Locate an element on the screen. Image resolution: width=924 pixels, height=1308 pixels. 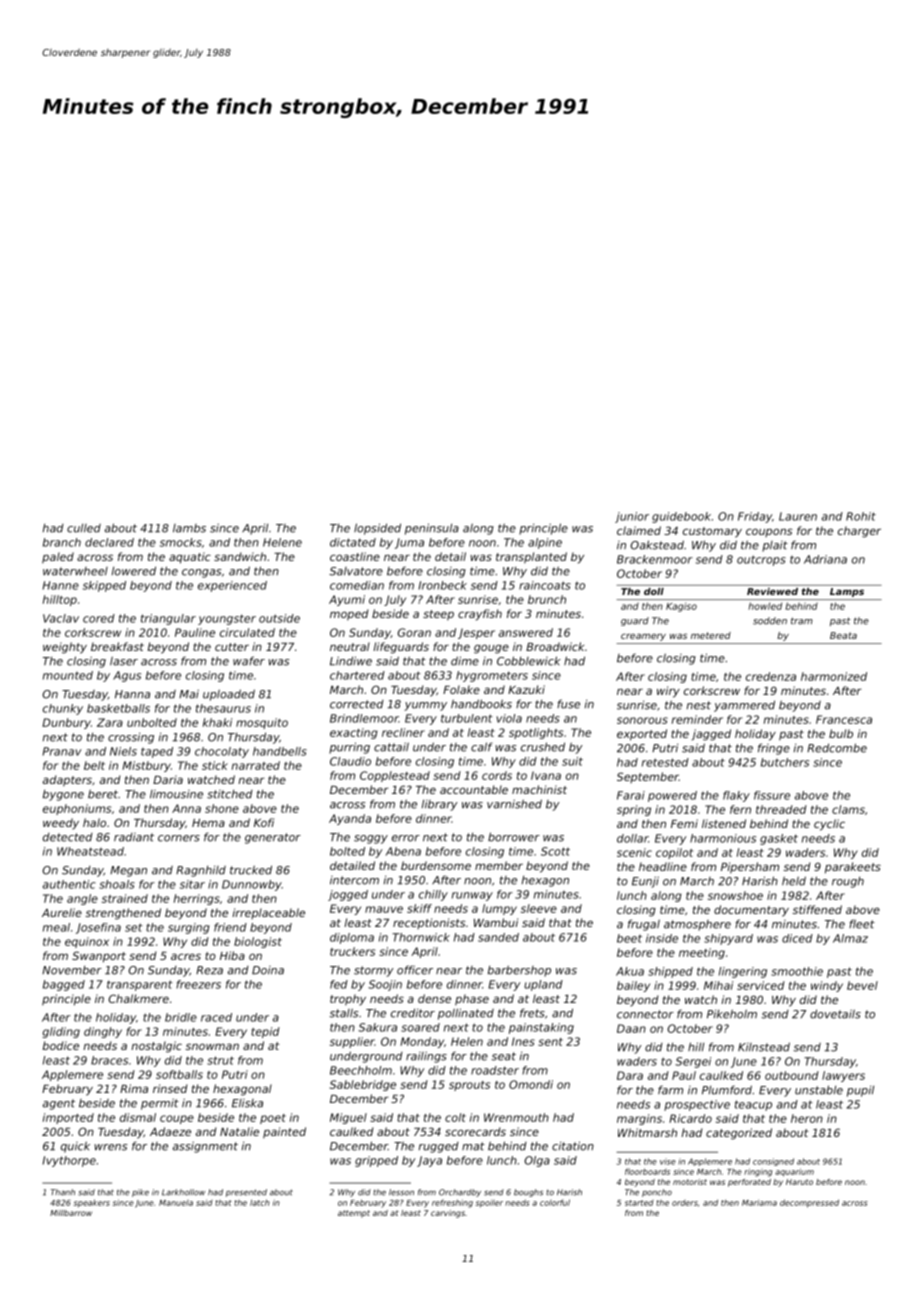
started is located at coordinates (639, 1203).
